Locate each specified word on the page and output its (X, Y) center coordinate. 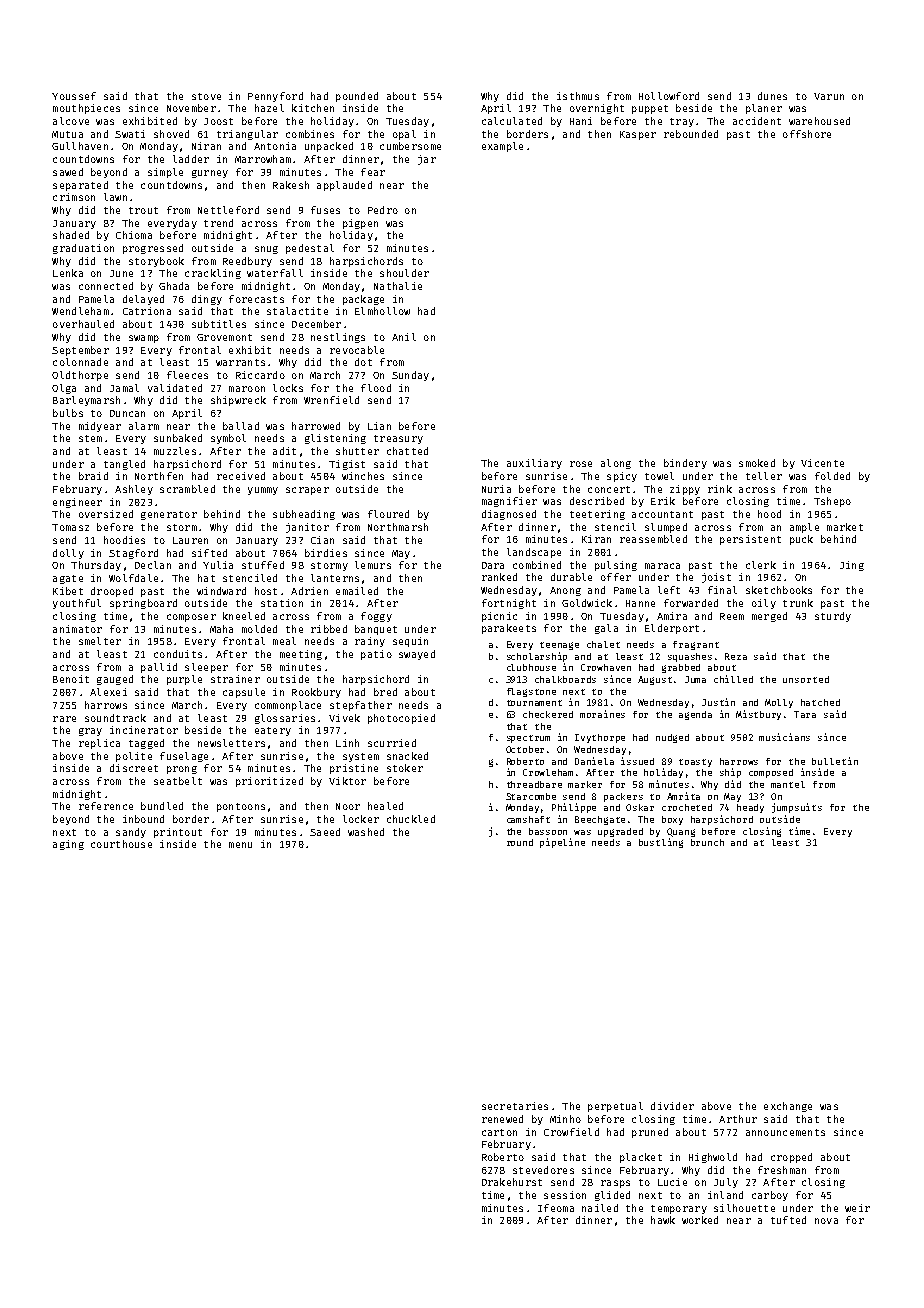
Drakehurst (512, 1182)
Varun (829, 96)
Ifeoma (556, 1208)
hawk (663, 1220)
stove (206, 96)
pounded (357, 97)
